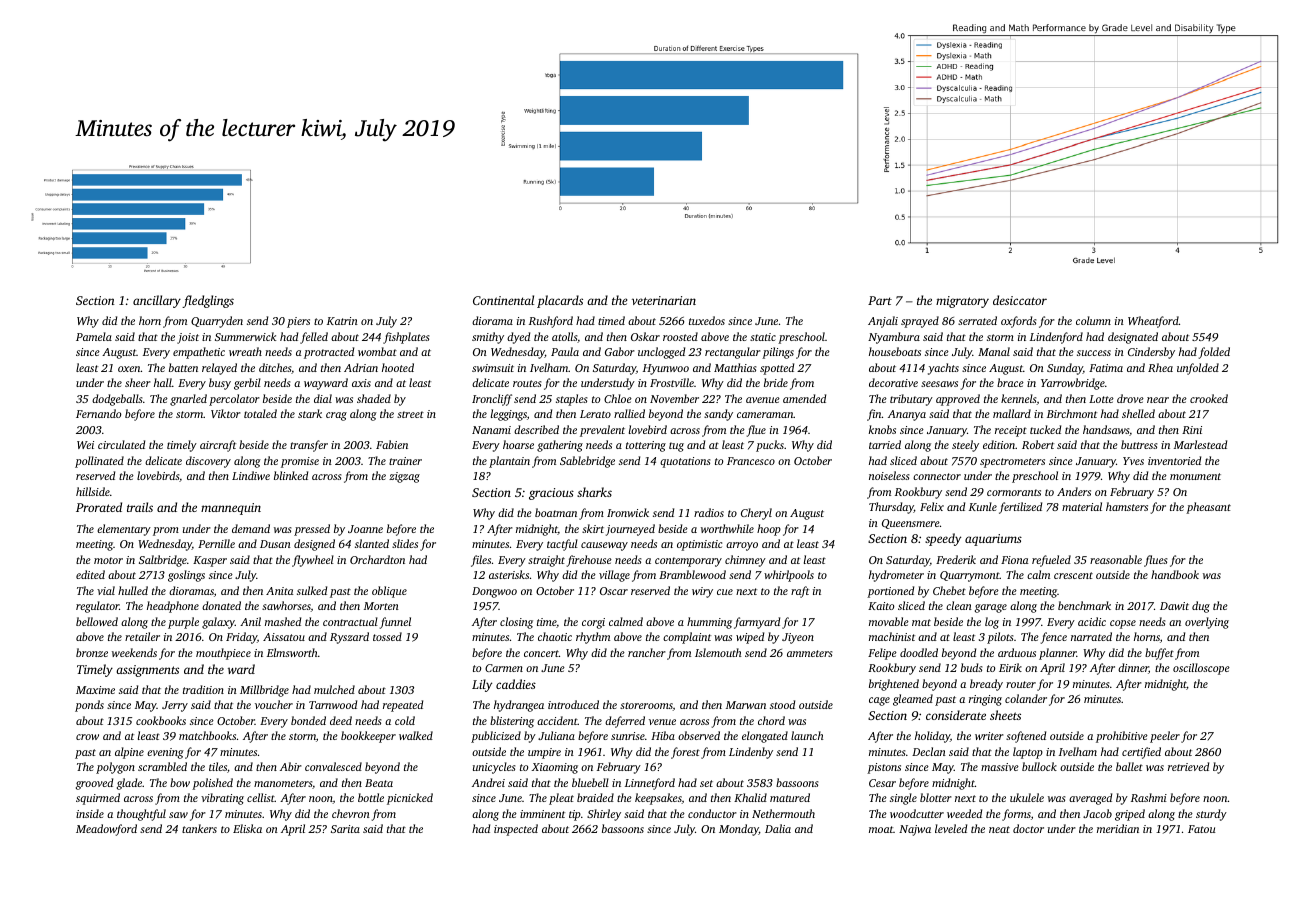 The width and height of the screenshot is (1308, 924). I want to click on unicycles, so click(494, 768).
